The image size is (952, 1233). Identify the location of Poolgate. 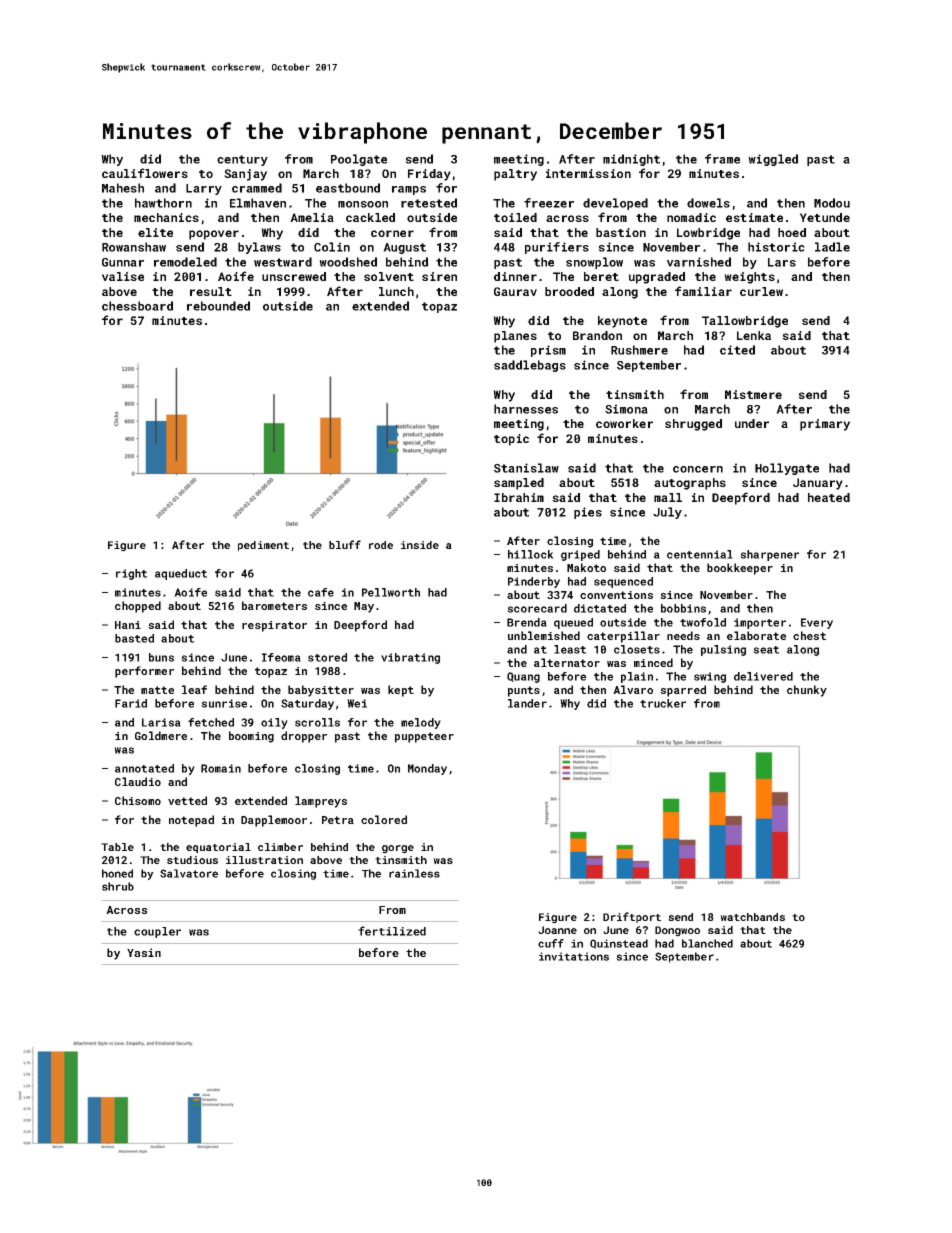
(359, 160).
